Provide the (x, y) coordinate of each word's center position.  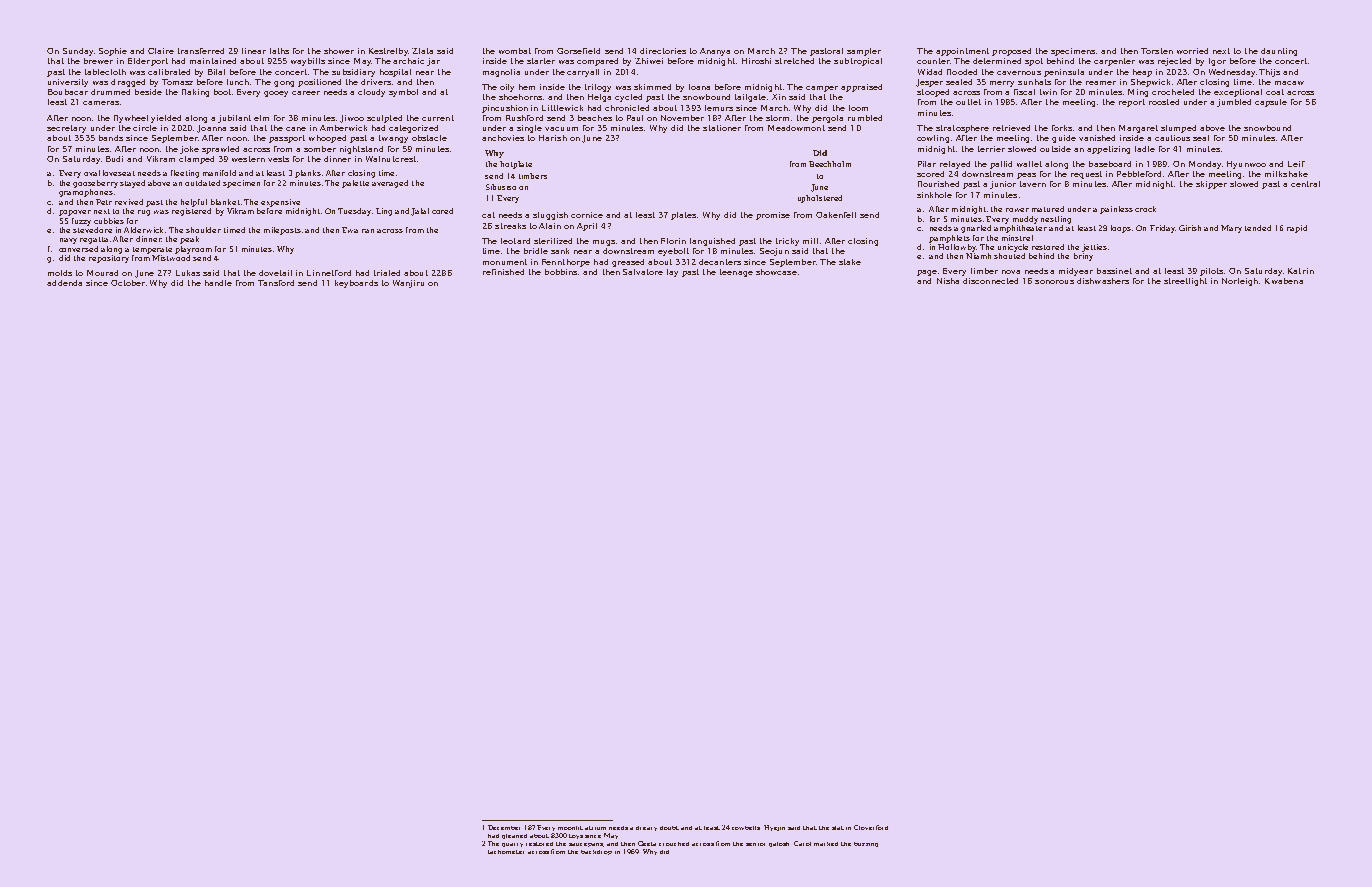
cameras (101, 103)
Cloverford (871, 827)
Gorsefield (578, 51)
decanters (720, 262)
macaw (1289, 83)
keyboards (356, 284)
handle (218, 283)
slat (838, 828)
